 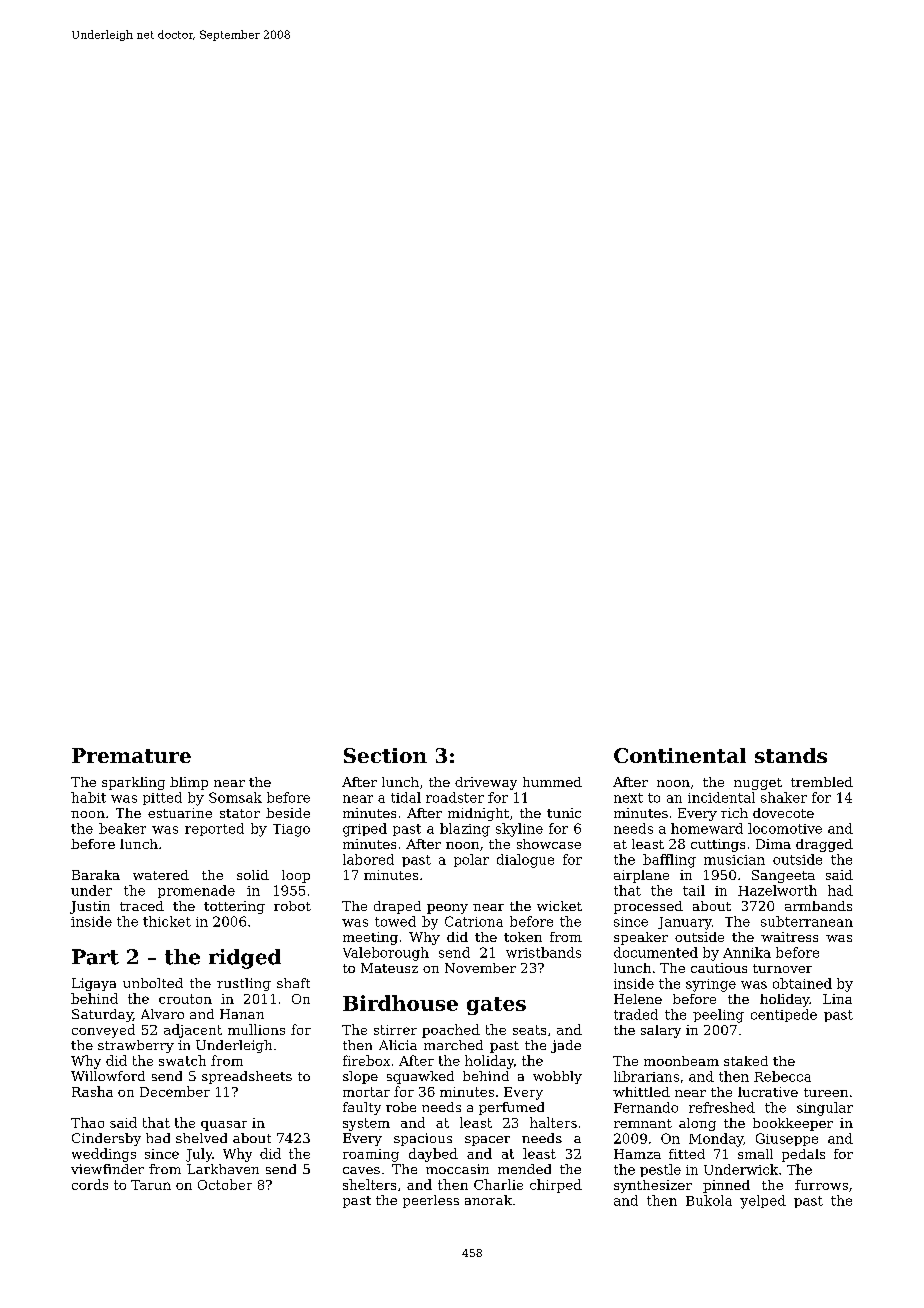 What do you see at coordinates (791, 755) in the document?
I see `stands` at bounding box center [791, 755].
